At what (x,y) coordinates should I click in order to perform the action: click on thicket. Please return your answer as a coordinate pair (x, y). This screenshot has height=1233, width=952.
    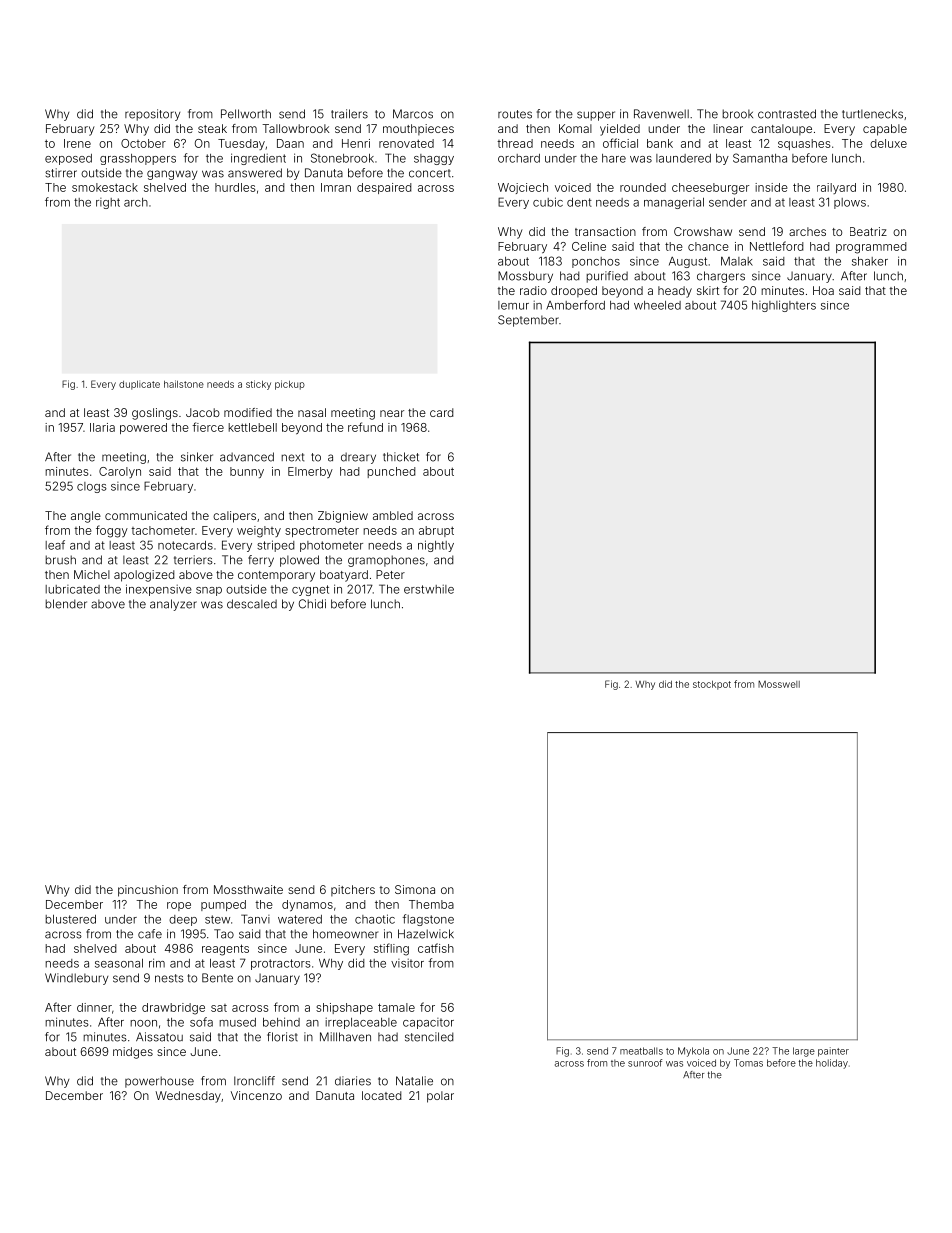
    Looking at the image, I should click on (401, 457).
